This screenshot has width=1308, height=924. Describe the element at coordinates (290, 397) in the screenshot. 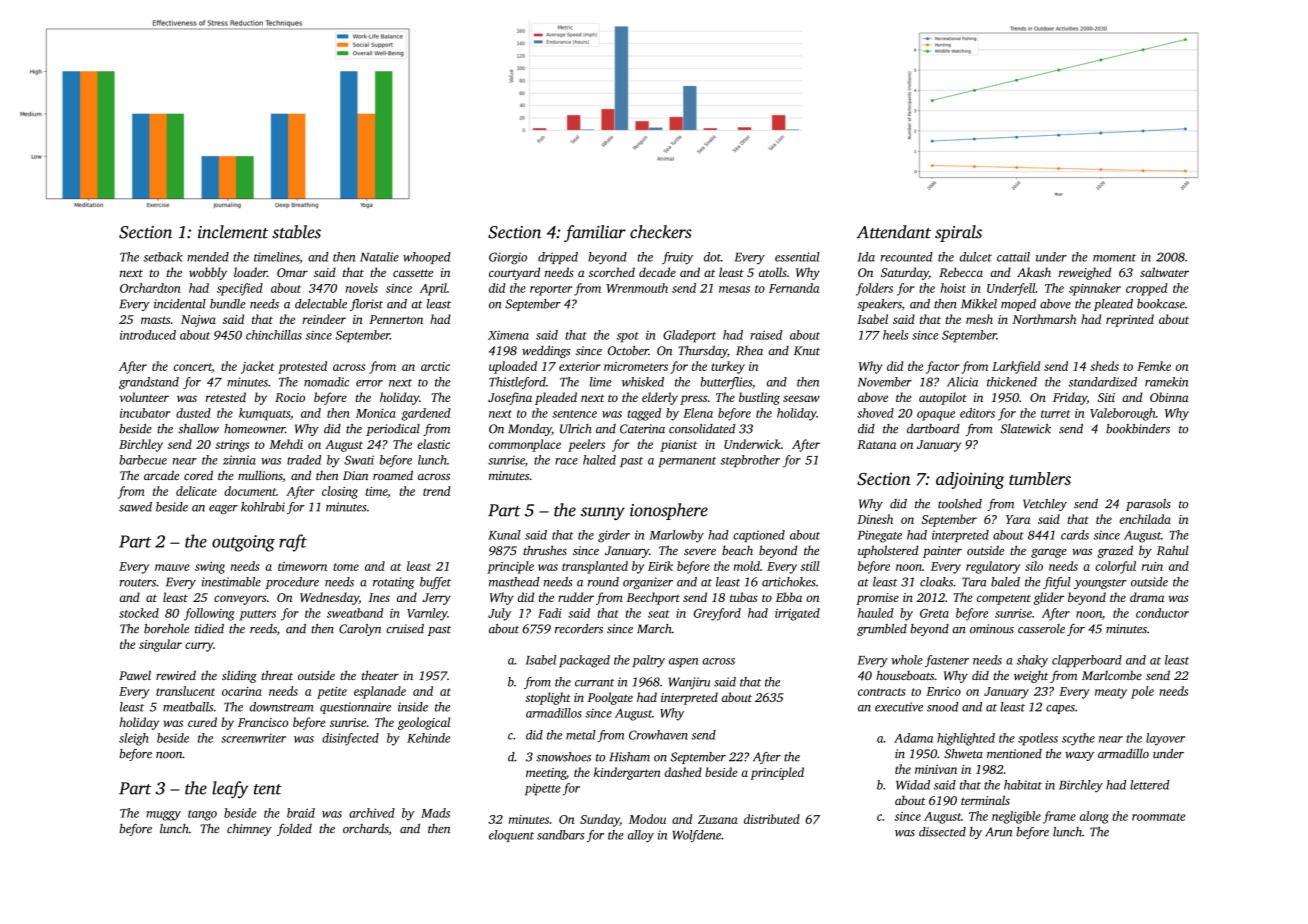

I see `Rocio` at that location.
